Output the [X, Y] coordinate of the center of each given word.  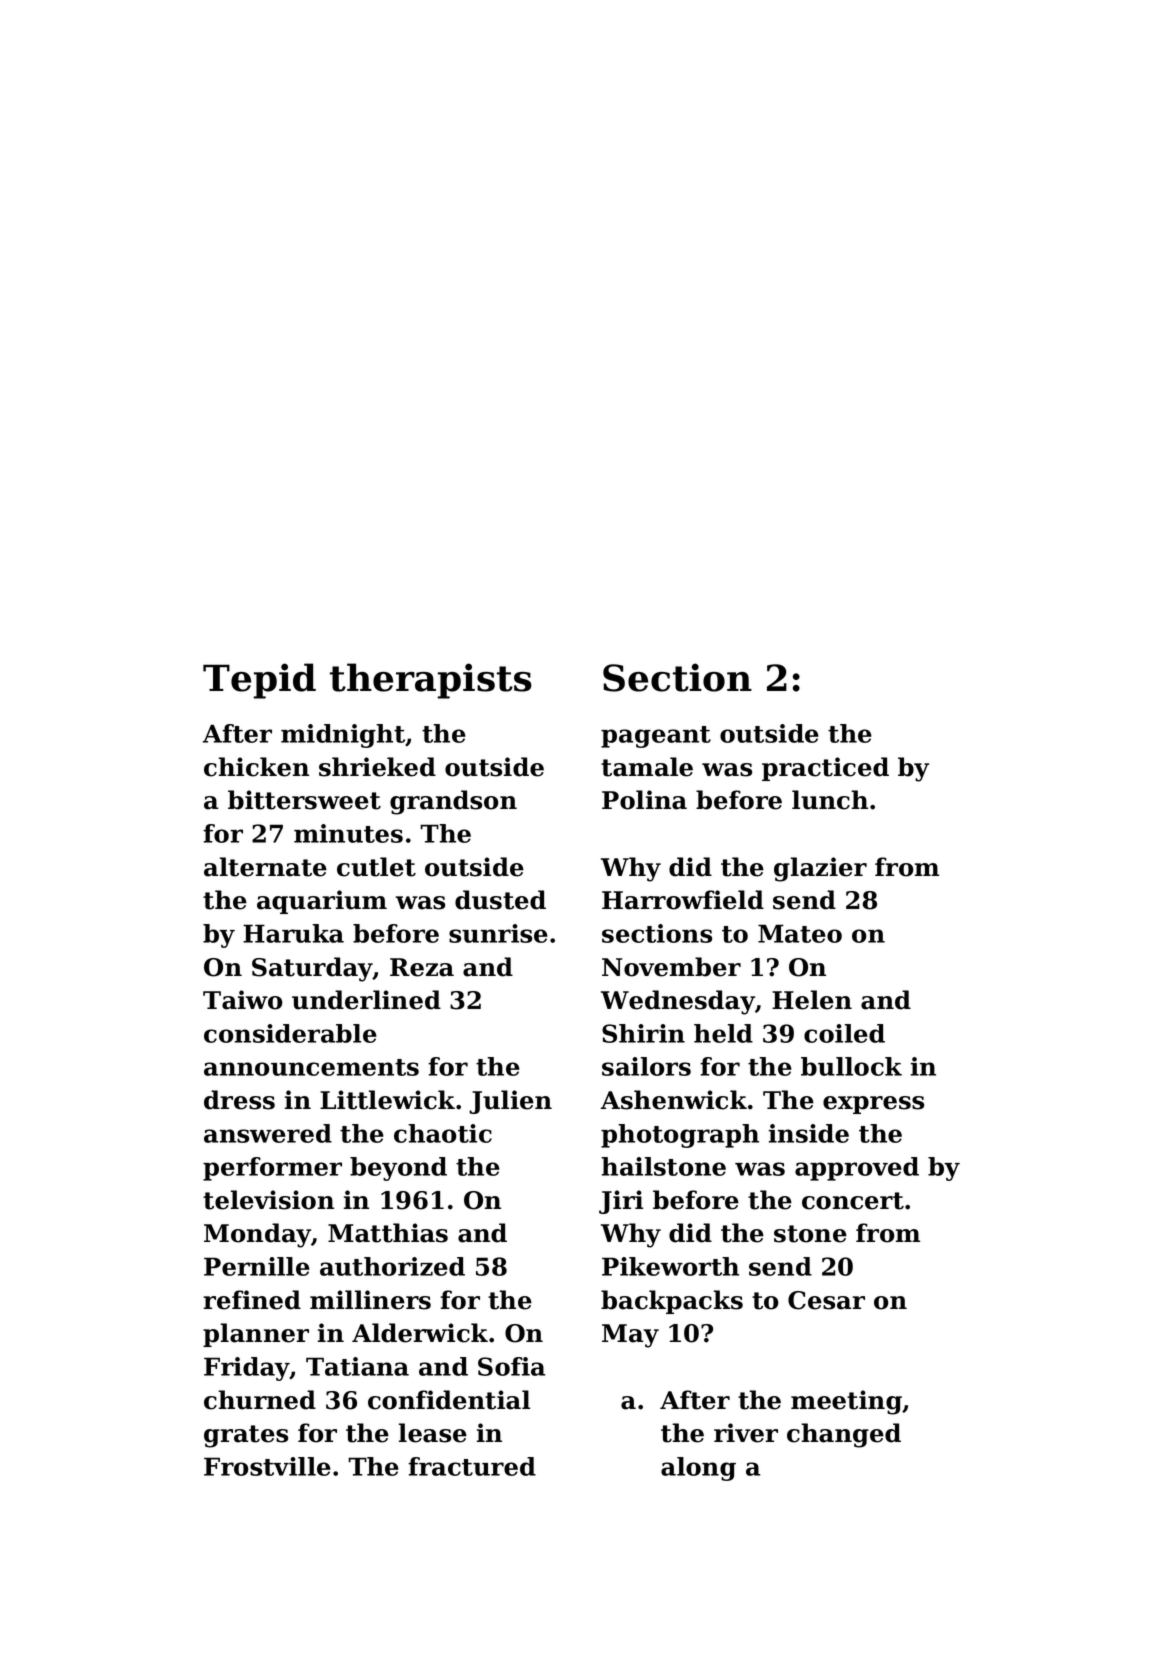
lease [433, 1433]
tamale [647, 767]
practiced [825, 769]
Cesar [826, 1300]
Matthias [388, 1233]
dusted [500, 900]
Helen [812, 1000]
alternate [265, 867]
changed [844, 1435]
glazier [820, 869]
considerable [290, 1033]
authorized [392, 1266]
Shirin [643, 1033]
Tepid [259, 681]
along [698, 1469]
